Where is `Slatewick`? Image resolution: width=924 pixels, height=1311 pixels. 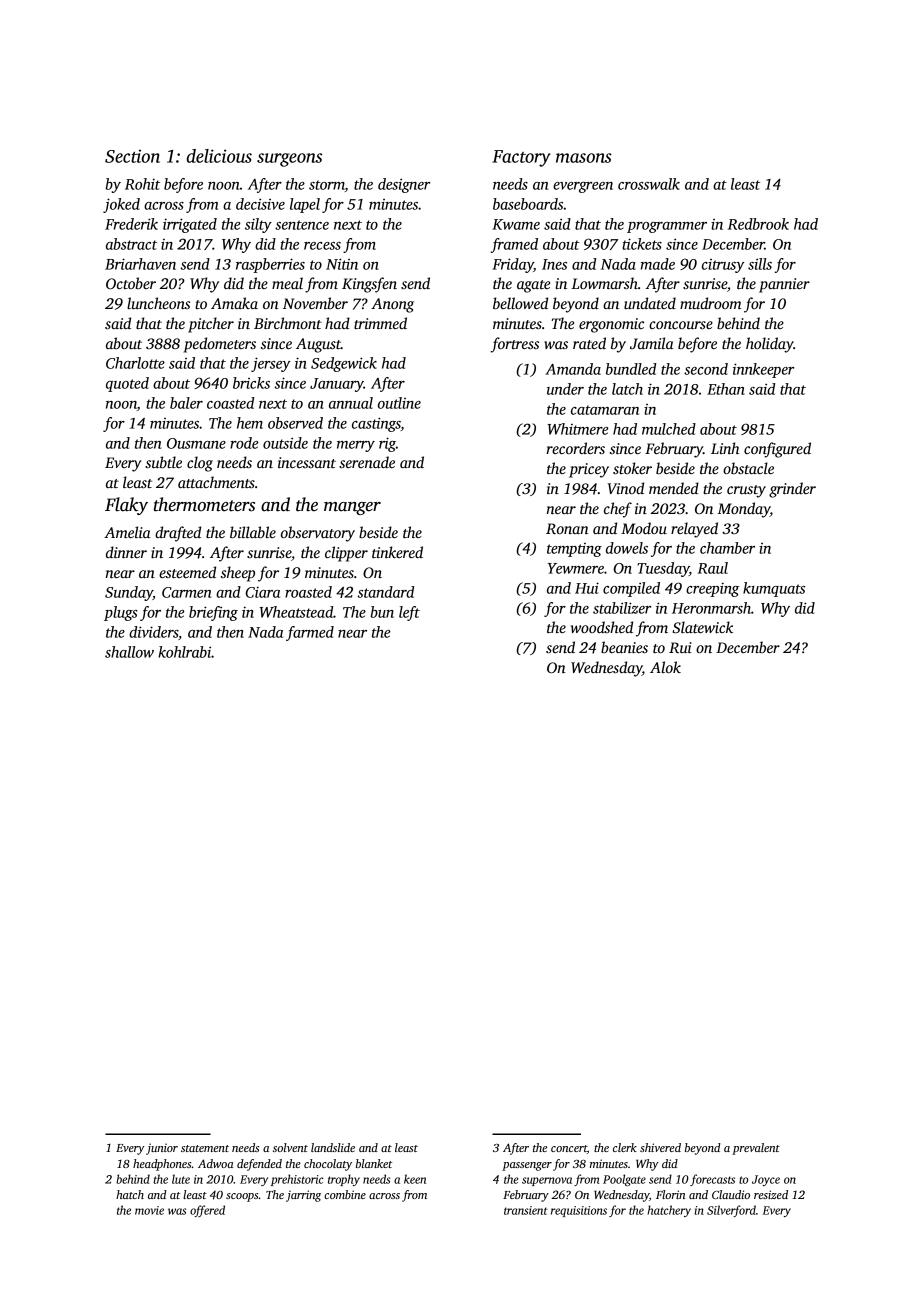 Slatewick is located at coordinates (702, 627).
